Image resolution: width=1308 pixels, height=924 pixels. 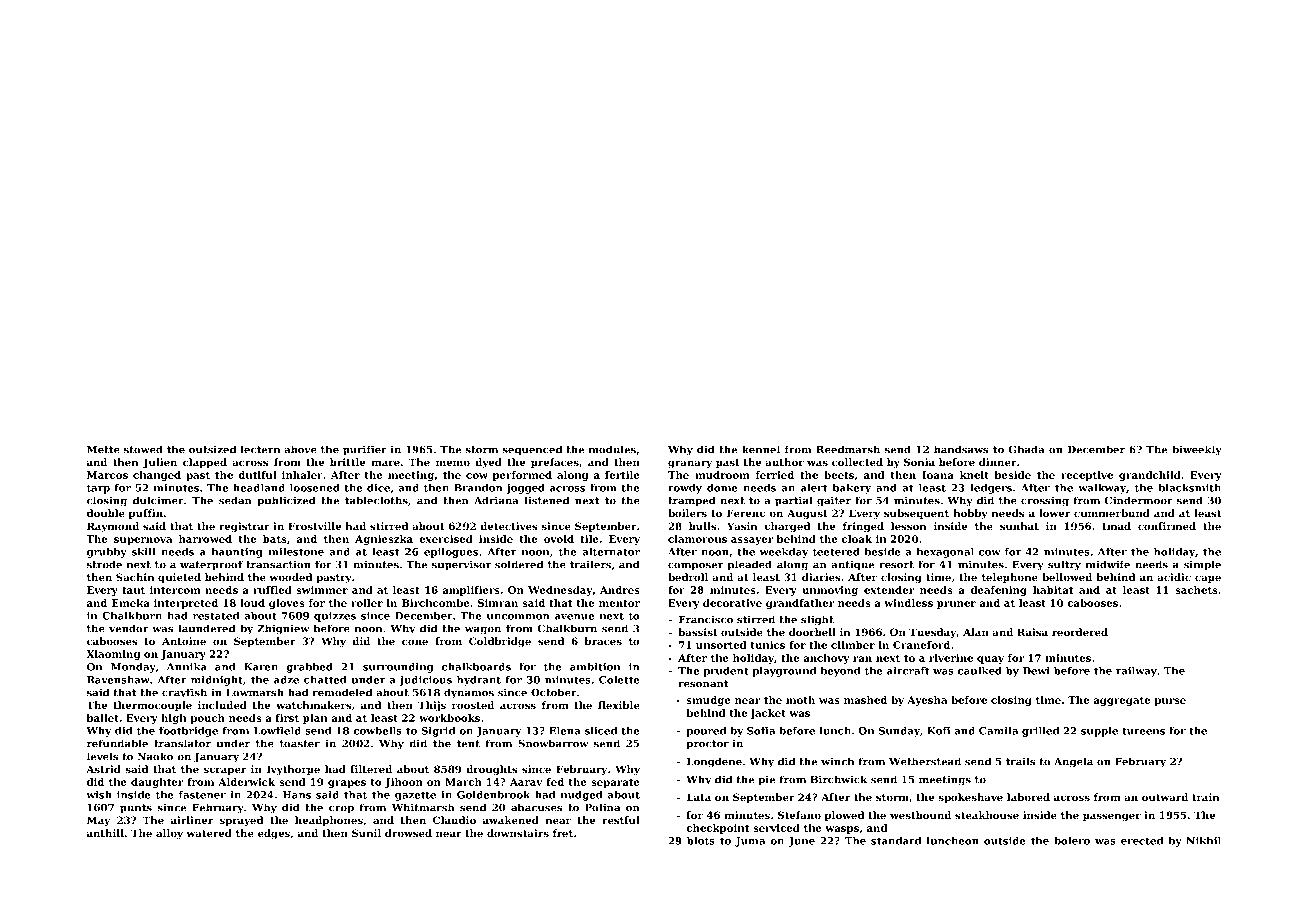 I want to click on prefaces, so click(x=555, y=463).
